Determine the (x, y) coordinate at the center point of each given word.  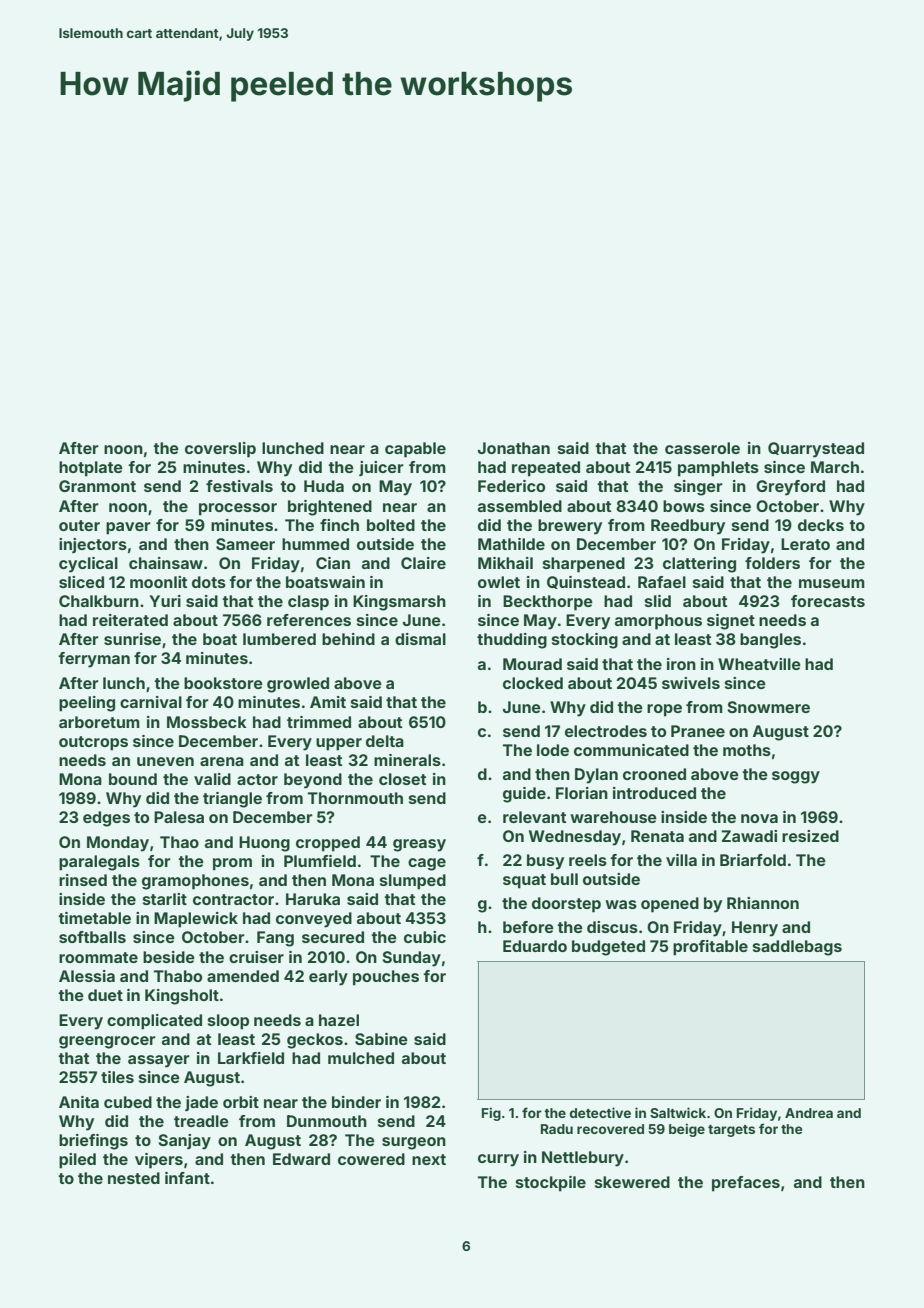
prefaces (746, 1184)
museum (832, 583)
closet (402, 779)
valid (212, 779)
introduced (654, 793)
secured (333, 937)
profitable (710, 948)
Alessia (87, 976)
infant (187, 1178)
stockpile (551, 1184)
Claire (423, 563)
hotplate (91, 469)
